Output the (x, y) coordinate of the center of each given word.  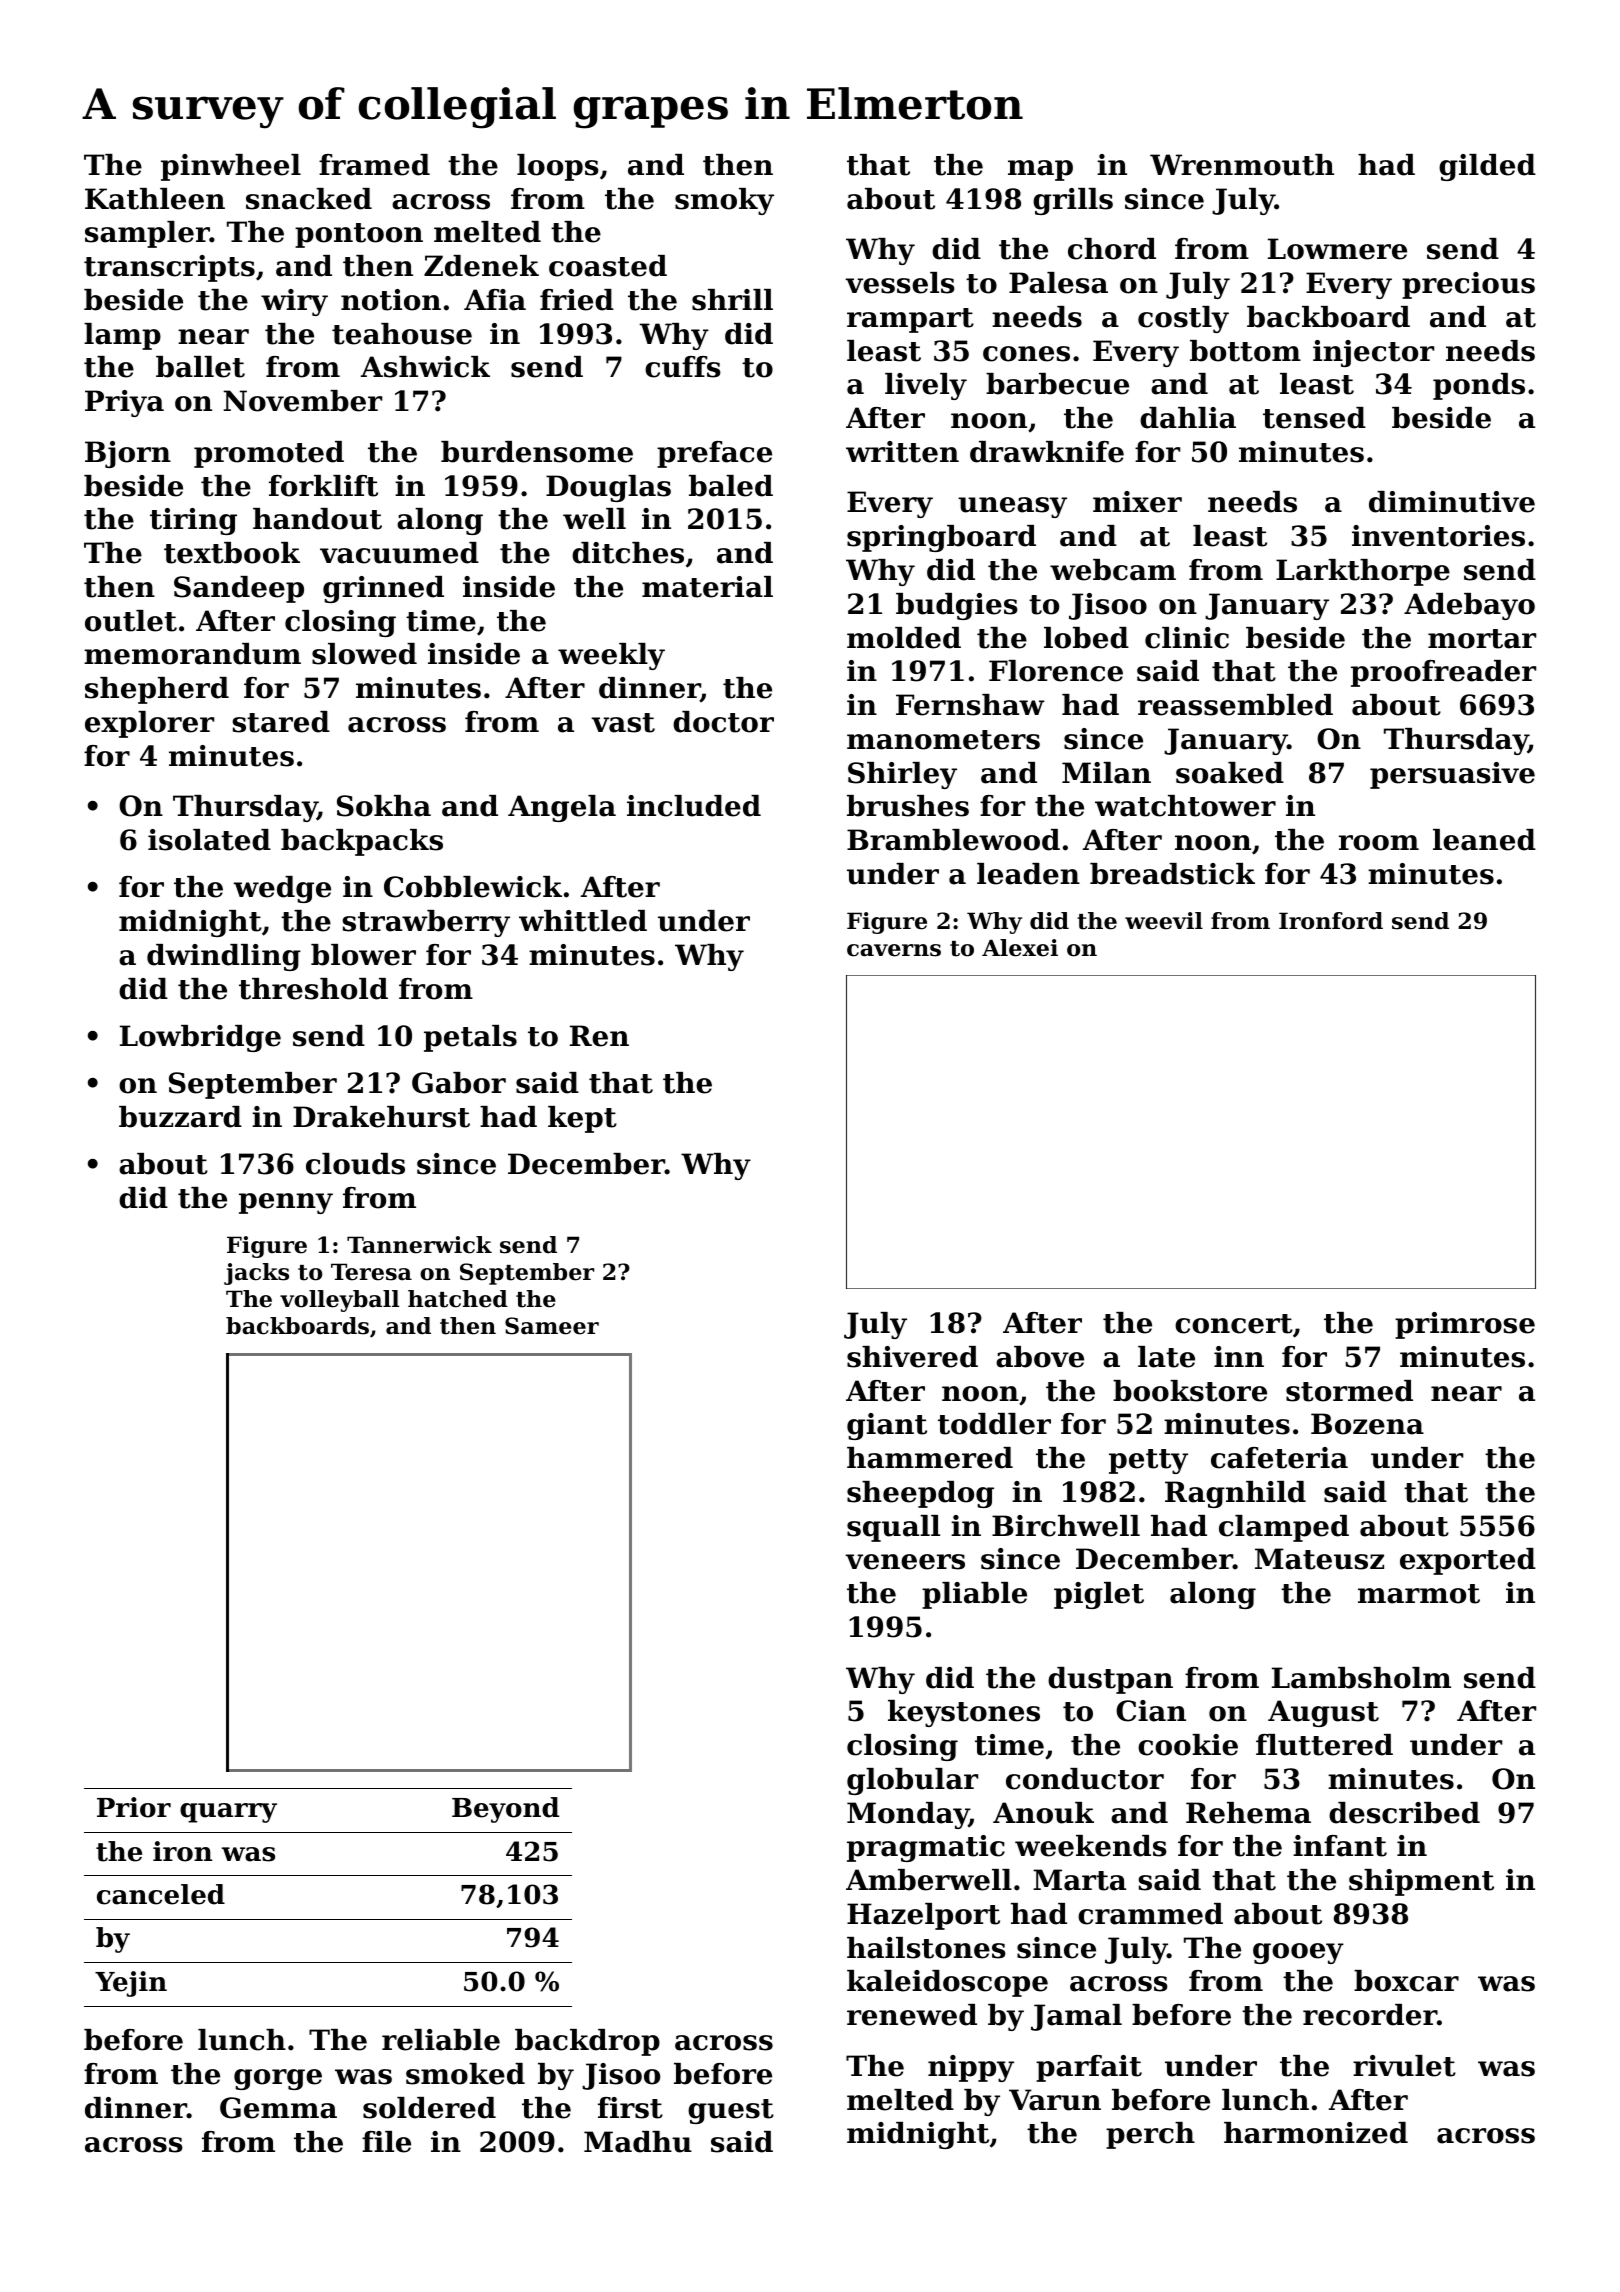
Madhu (638, 2142)
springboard (941, 538)
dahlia (1188, 418)
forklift (323, 486)
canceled (161, 1894)
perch (1150, 2135)
